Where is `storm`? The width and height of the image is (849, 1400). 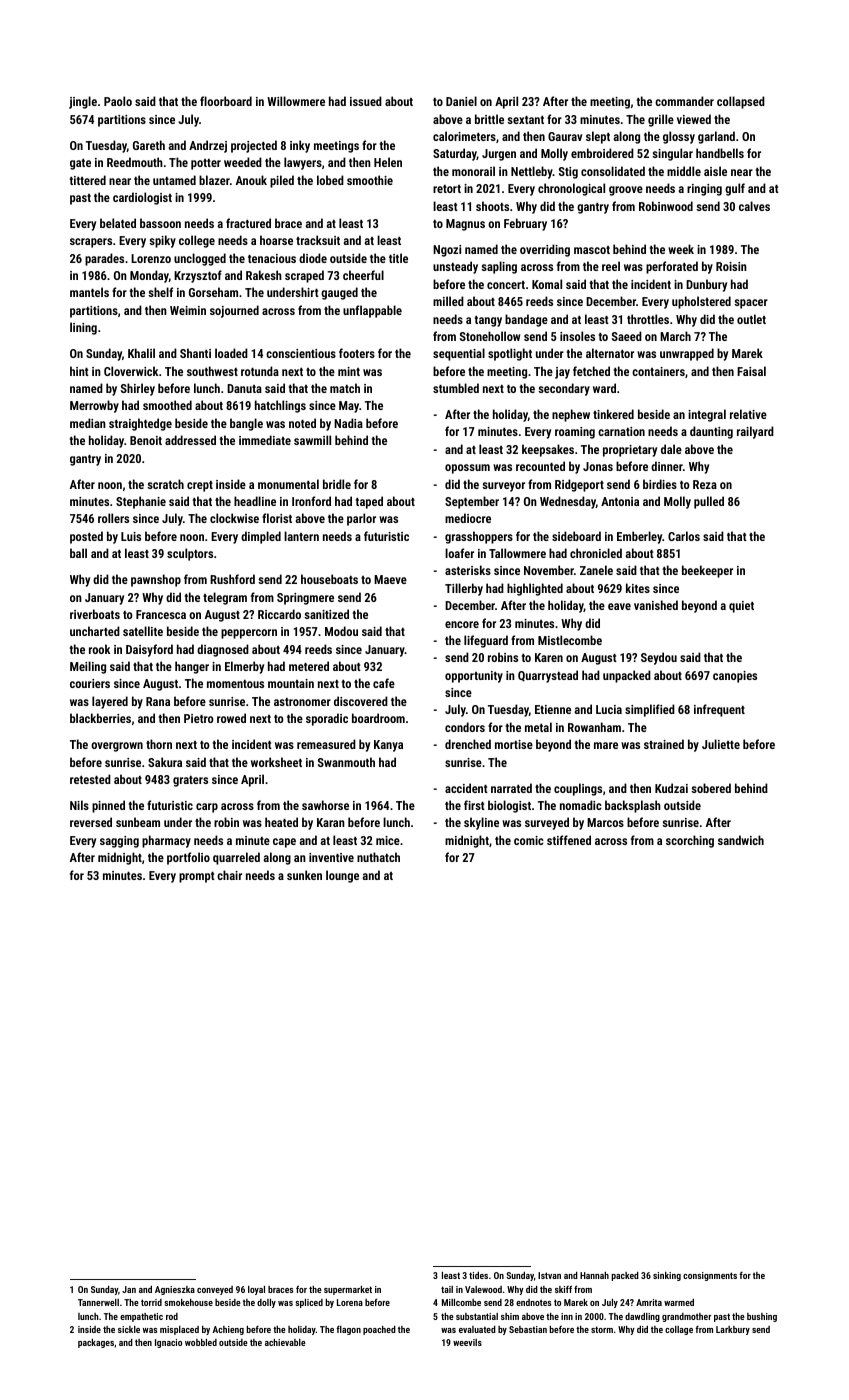
storm is located at coordinates (602, 1329).
